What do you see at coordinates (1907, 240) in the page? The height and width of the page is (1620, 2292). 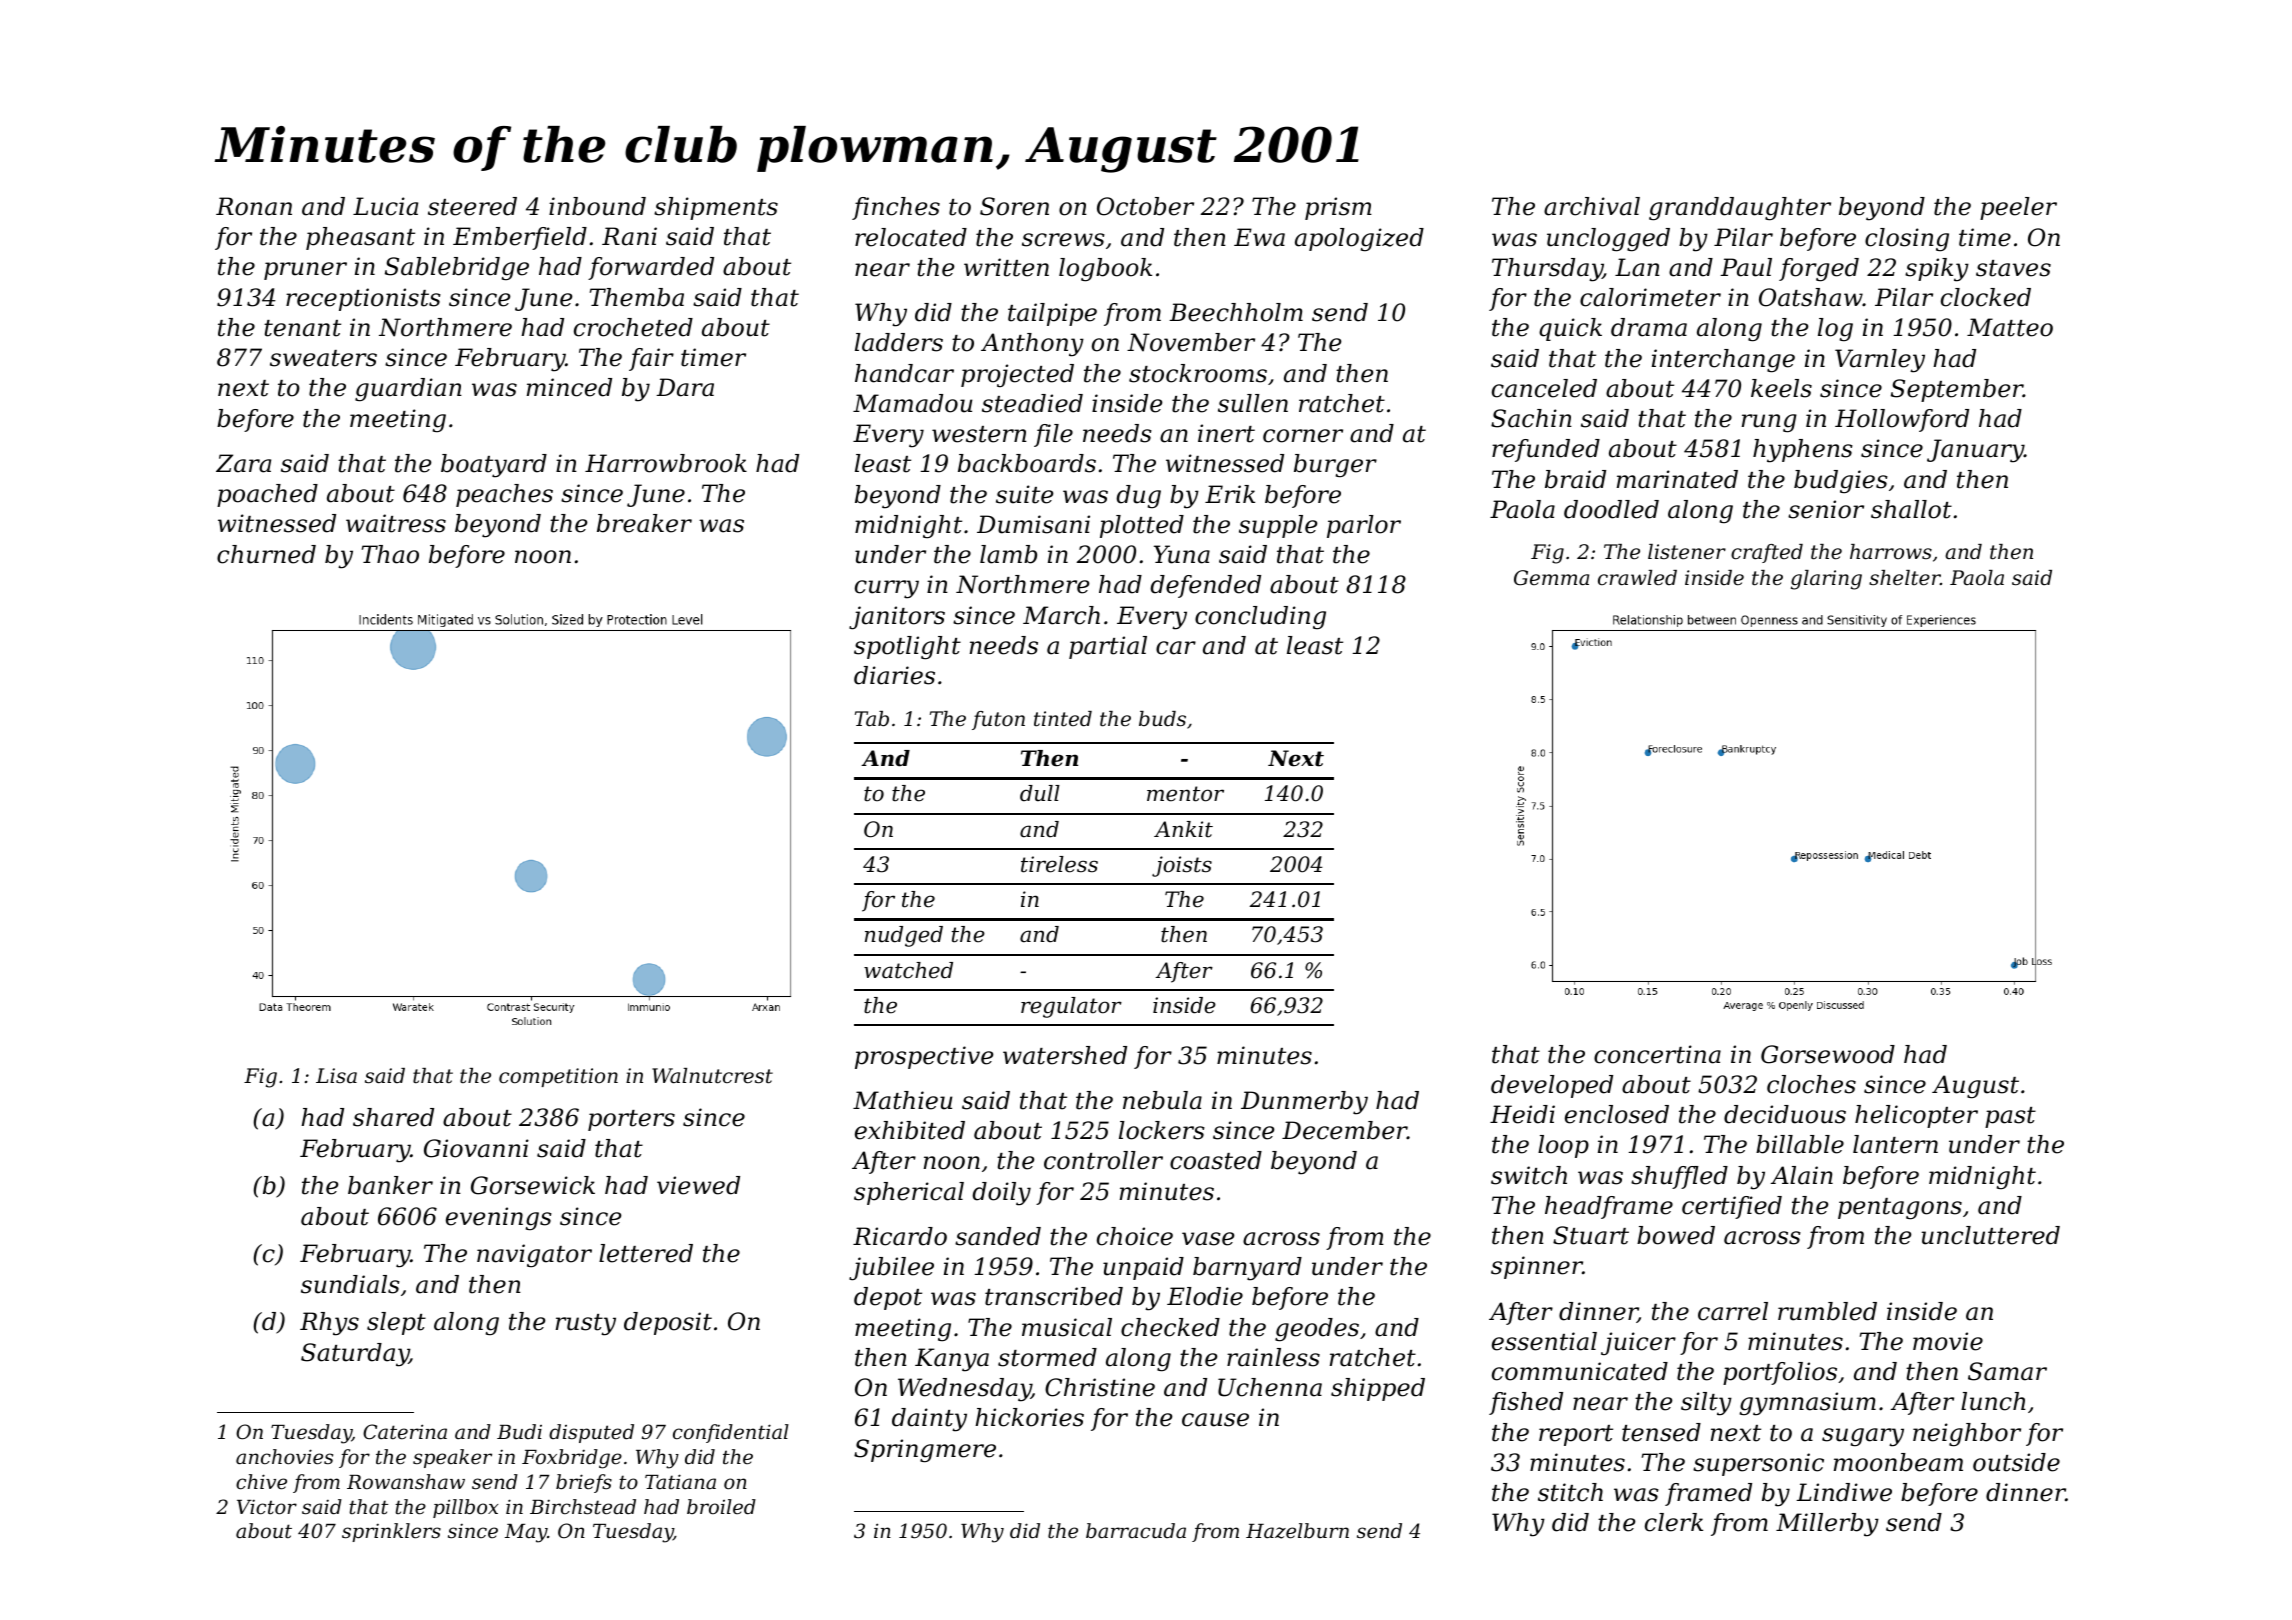 I see `closing` at bounding box center [1907, 240].
